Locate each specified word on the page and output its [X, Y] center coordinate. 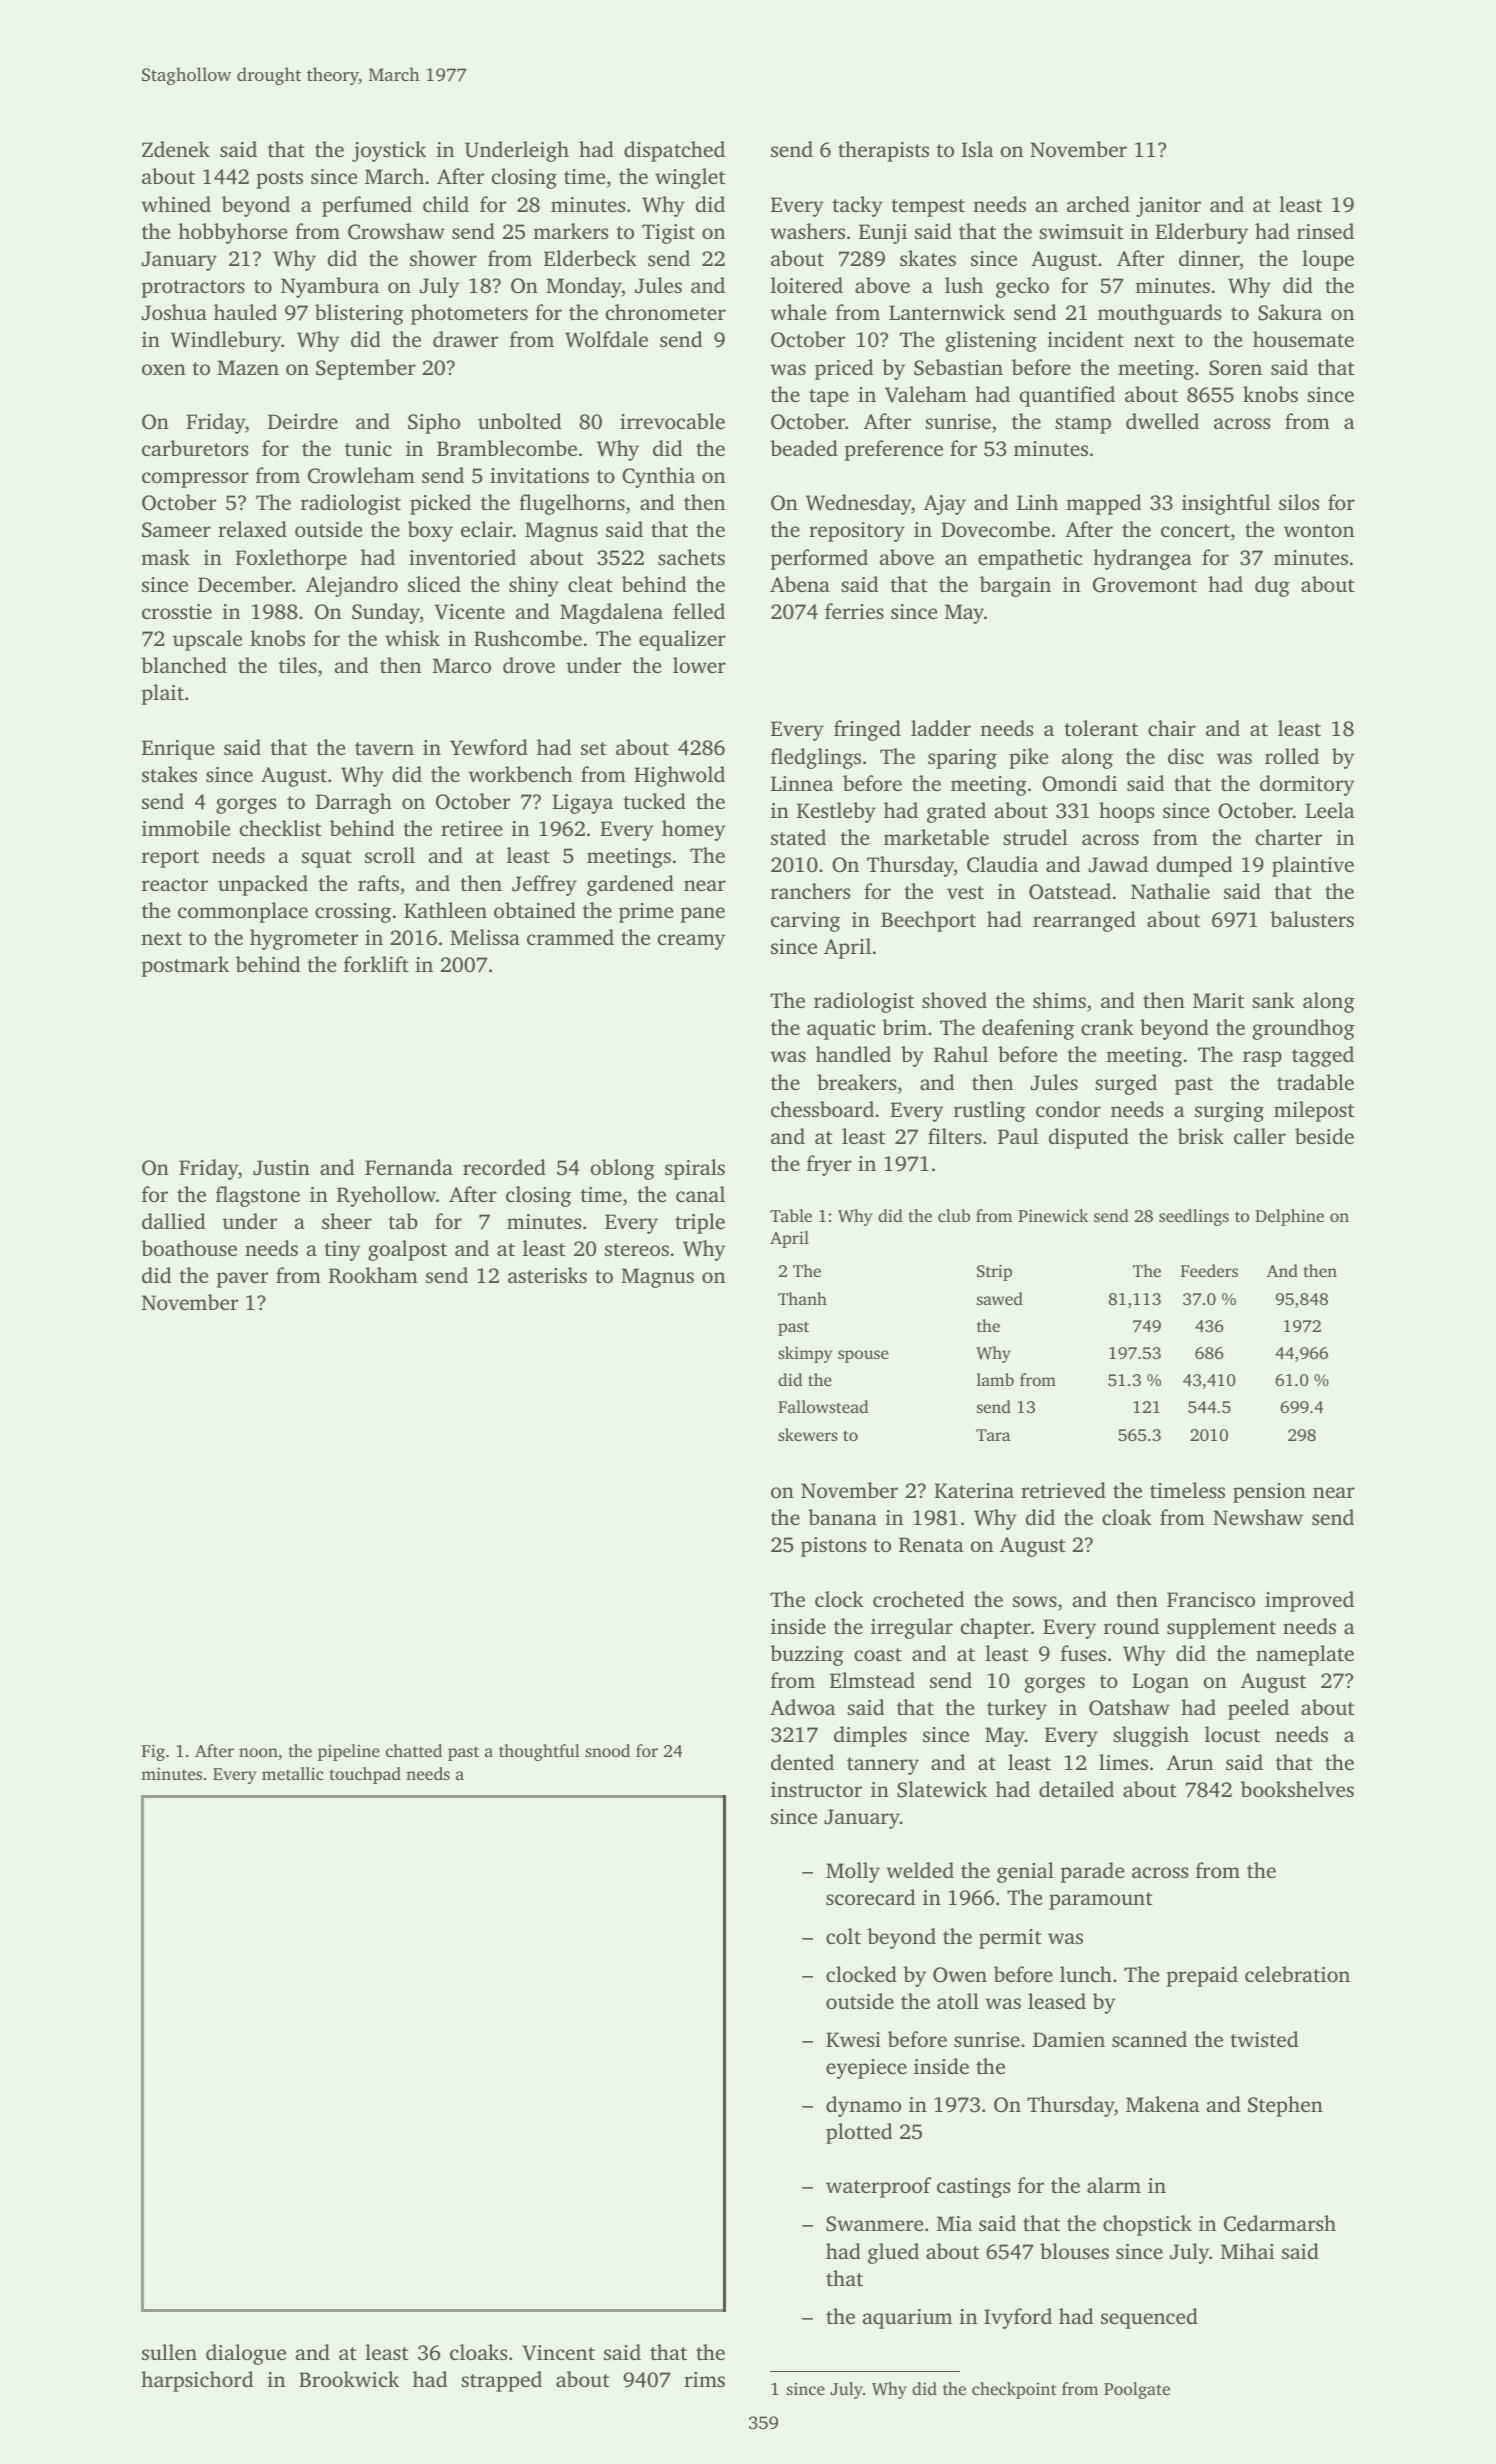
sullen [169, 2352]
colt [843, 1936]
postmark [185, 966]
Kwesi [853, 2039]
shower [443, 258]
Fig [153, 1752]
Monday [584, 287]
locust [1232, 1734]
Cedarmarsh [1280, 2223]
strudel [1035, 837]
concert [1195, 530]
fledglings [816, 758]
